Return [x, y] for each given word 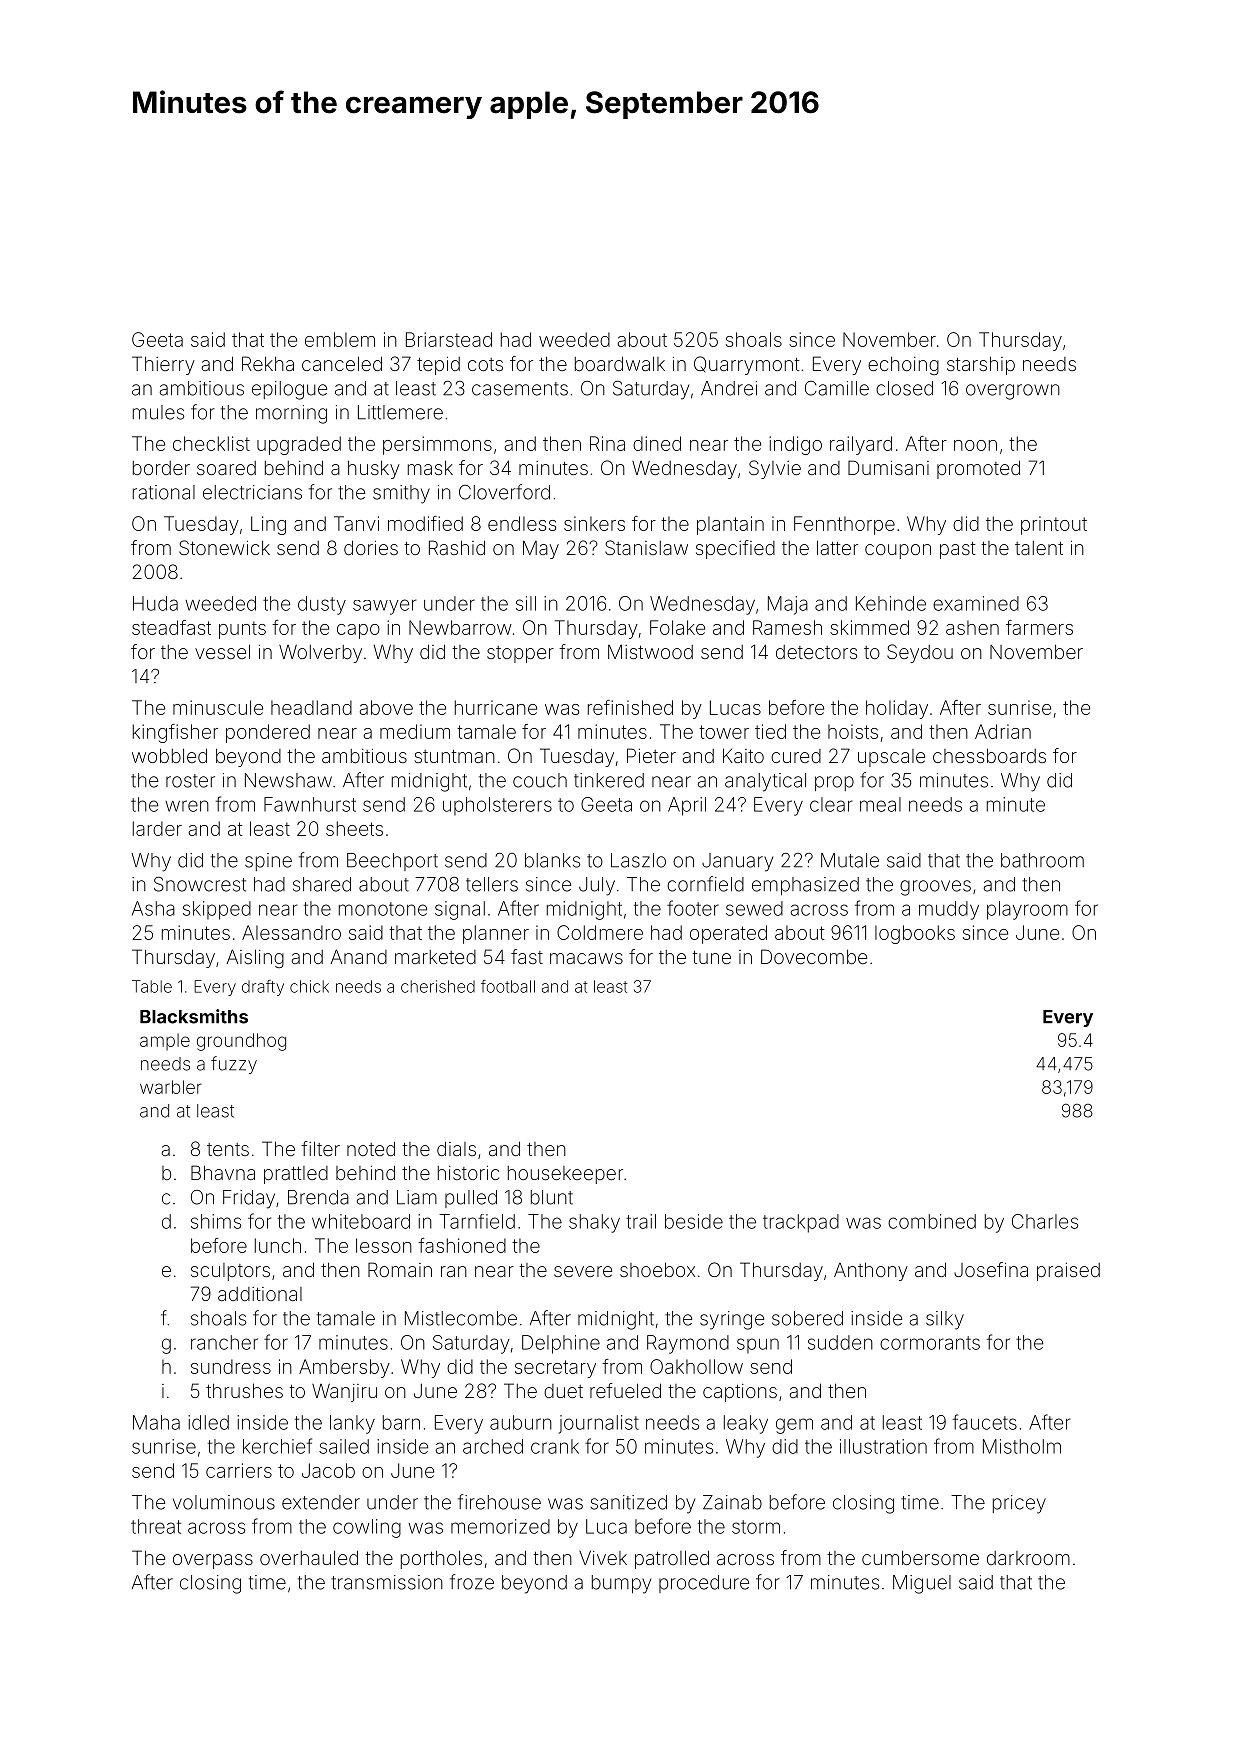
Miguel [922, 1584]
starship [981, 365]
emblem [340, 339]
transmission [387, 1582]
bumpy [621, 1584]
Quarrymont [747, 365]
